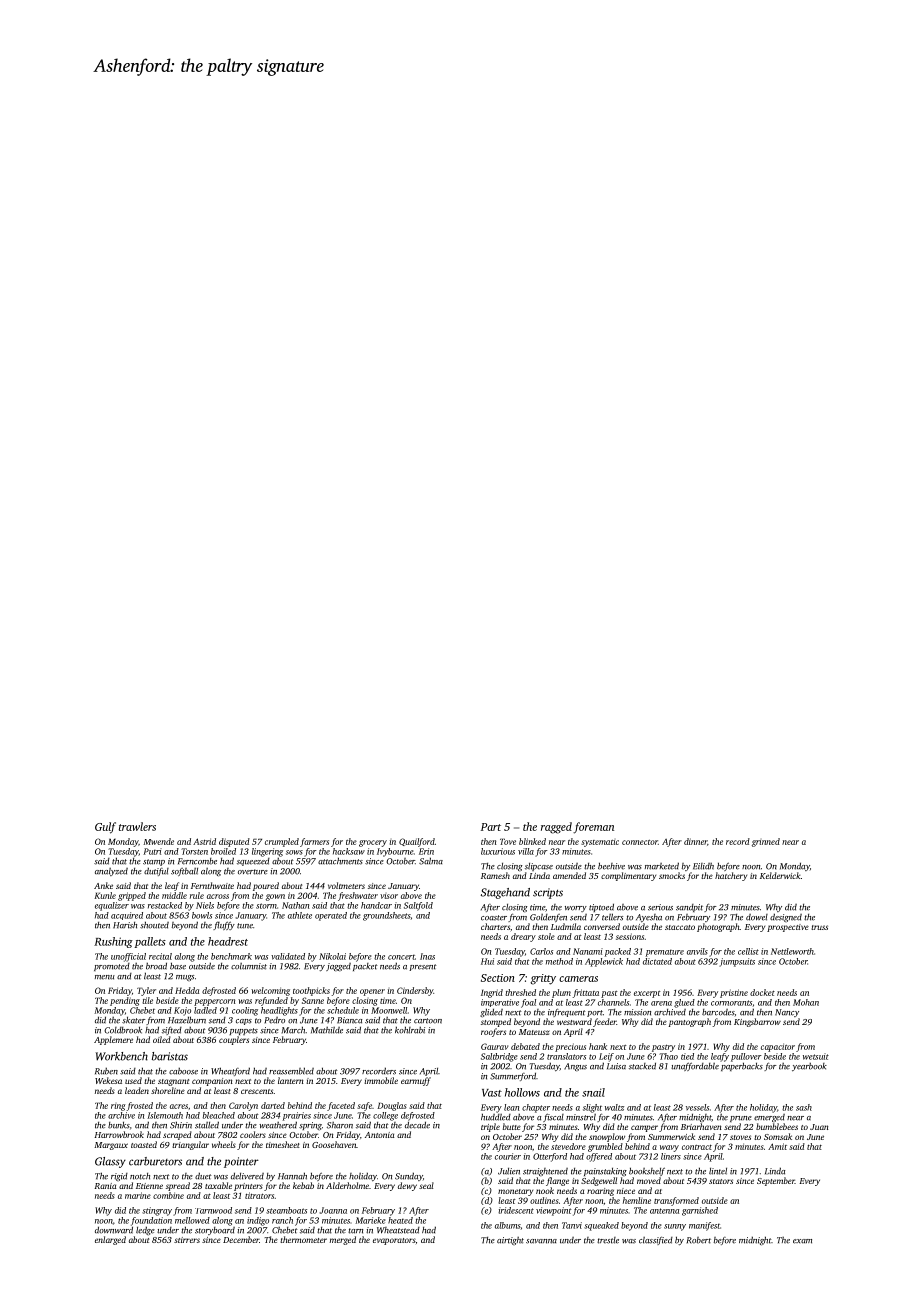  I want to click on kohlrabi, so click(410, 1030).
